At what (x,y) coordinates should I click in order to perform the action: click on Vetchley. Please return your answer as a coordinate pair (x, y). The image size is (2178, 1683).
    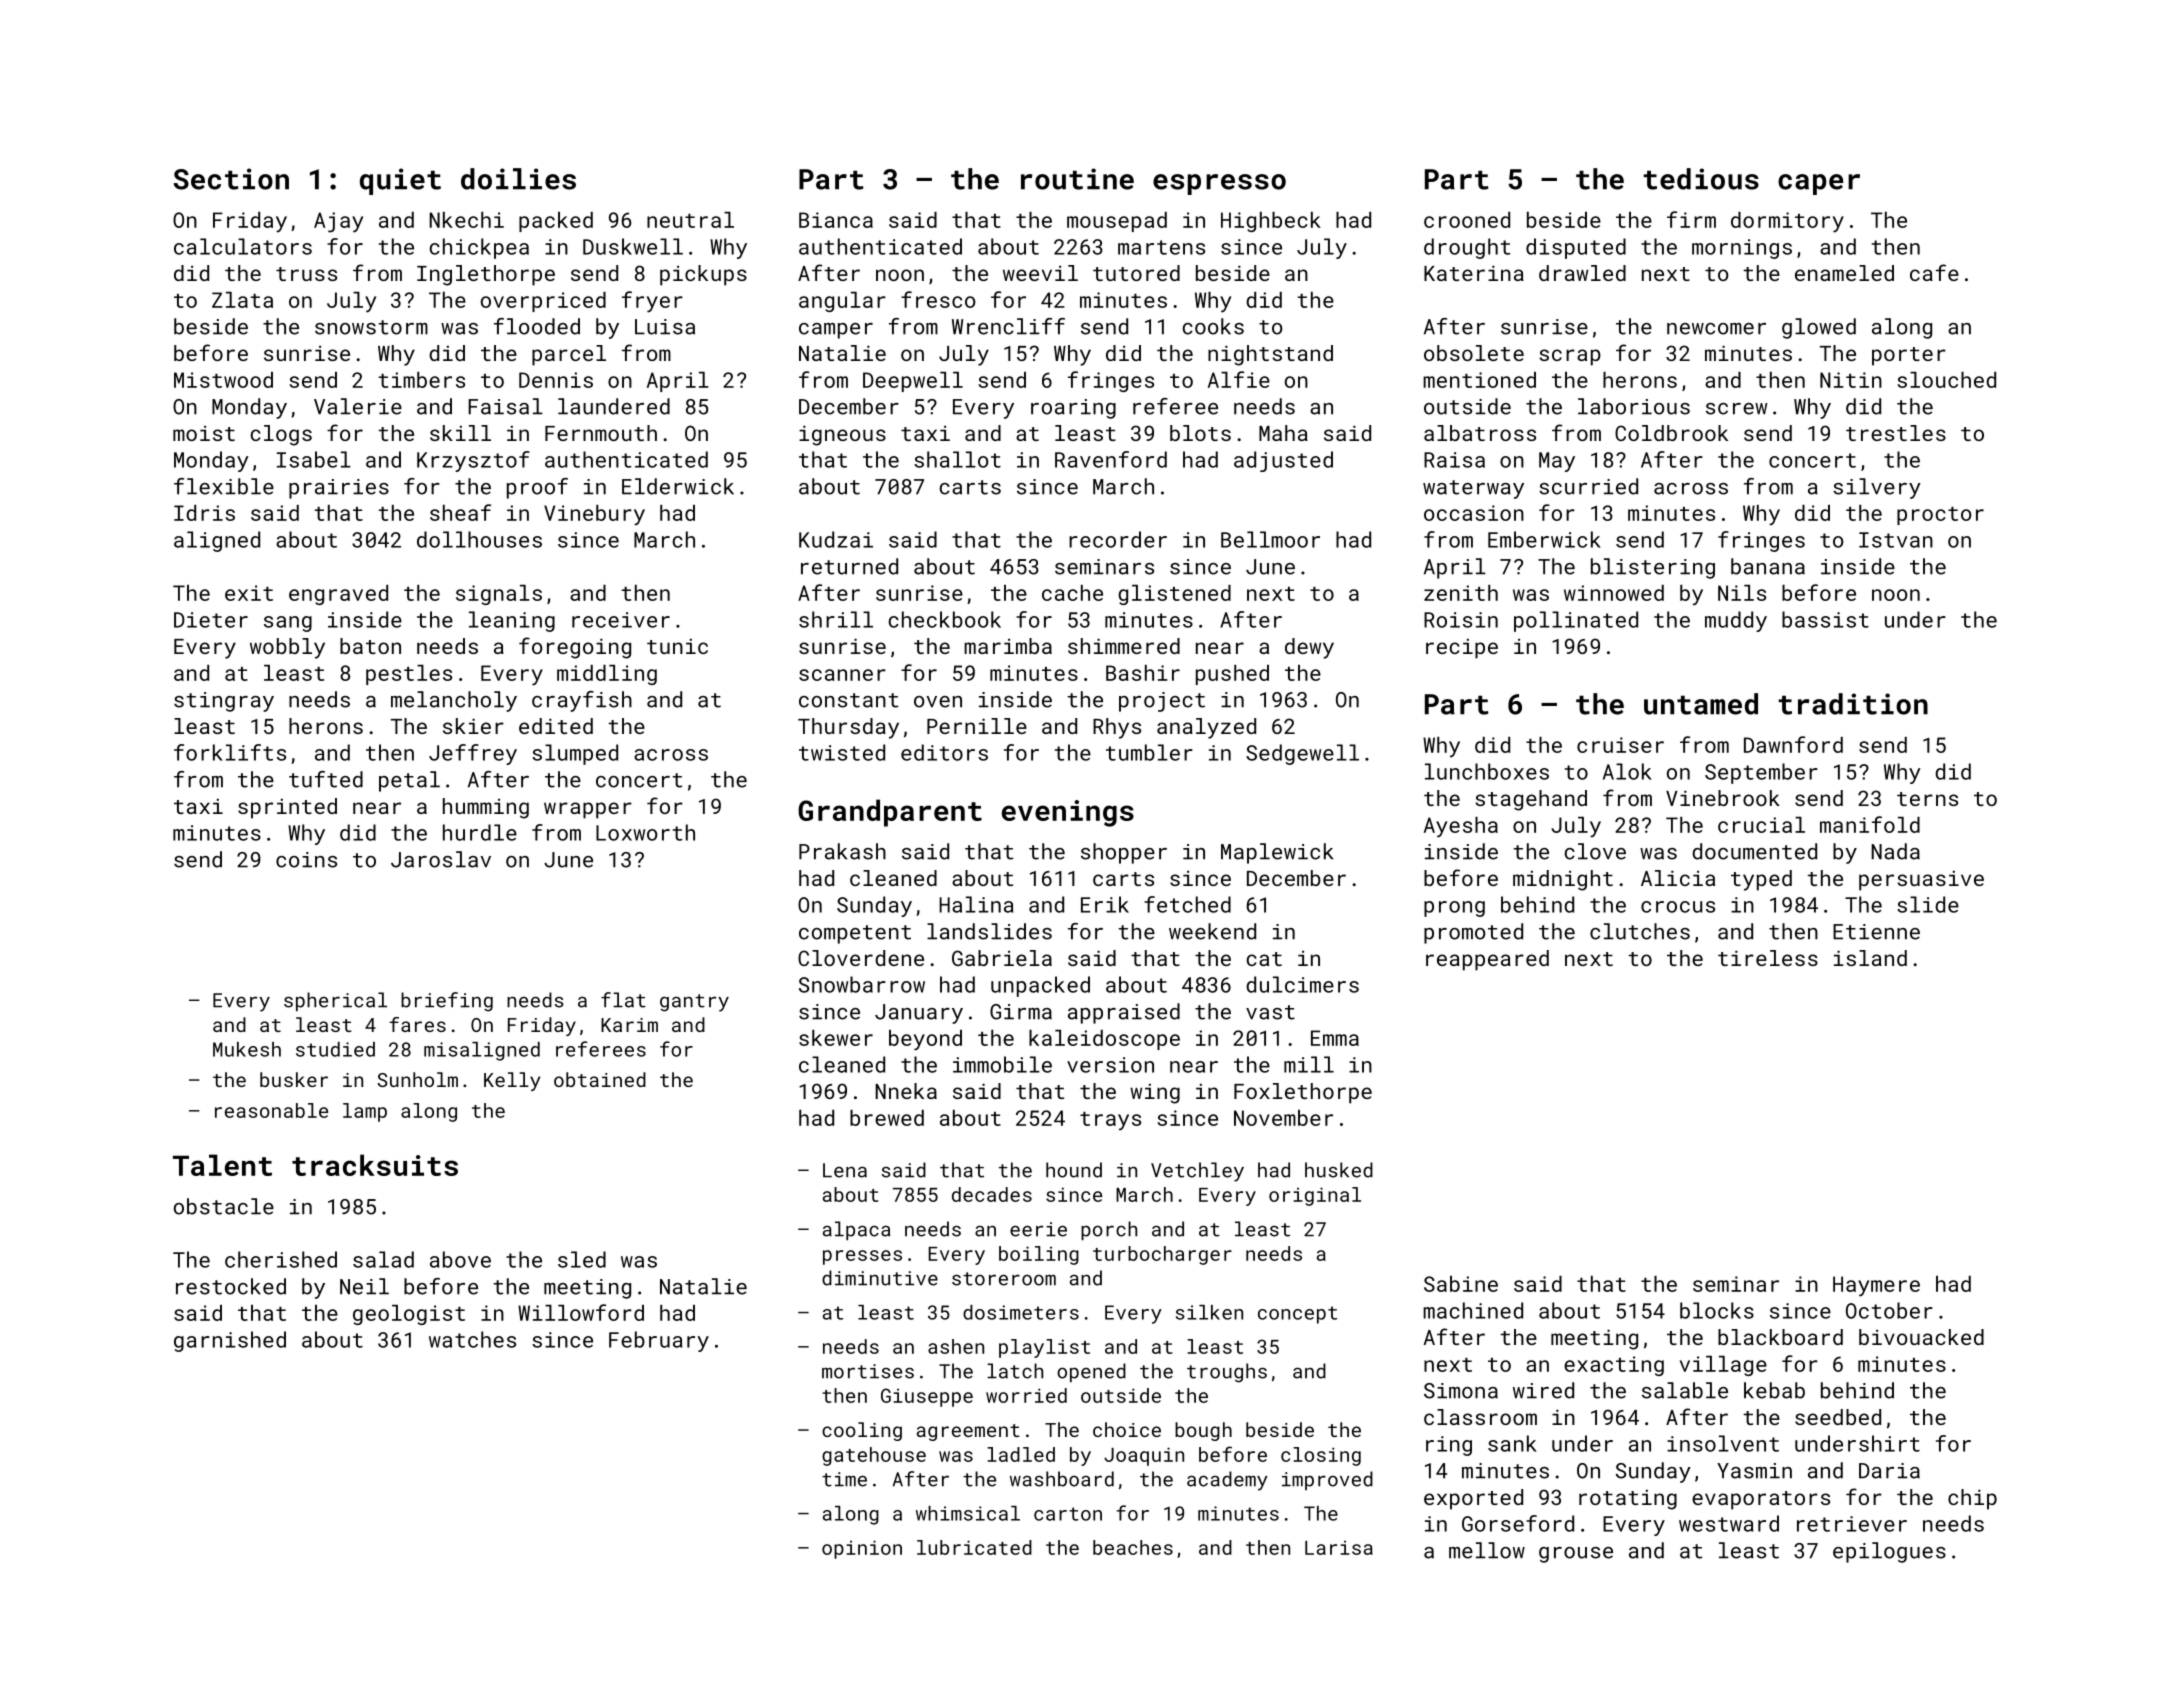
    Looking at the image, I should click on (1197, 1172).
